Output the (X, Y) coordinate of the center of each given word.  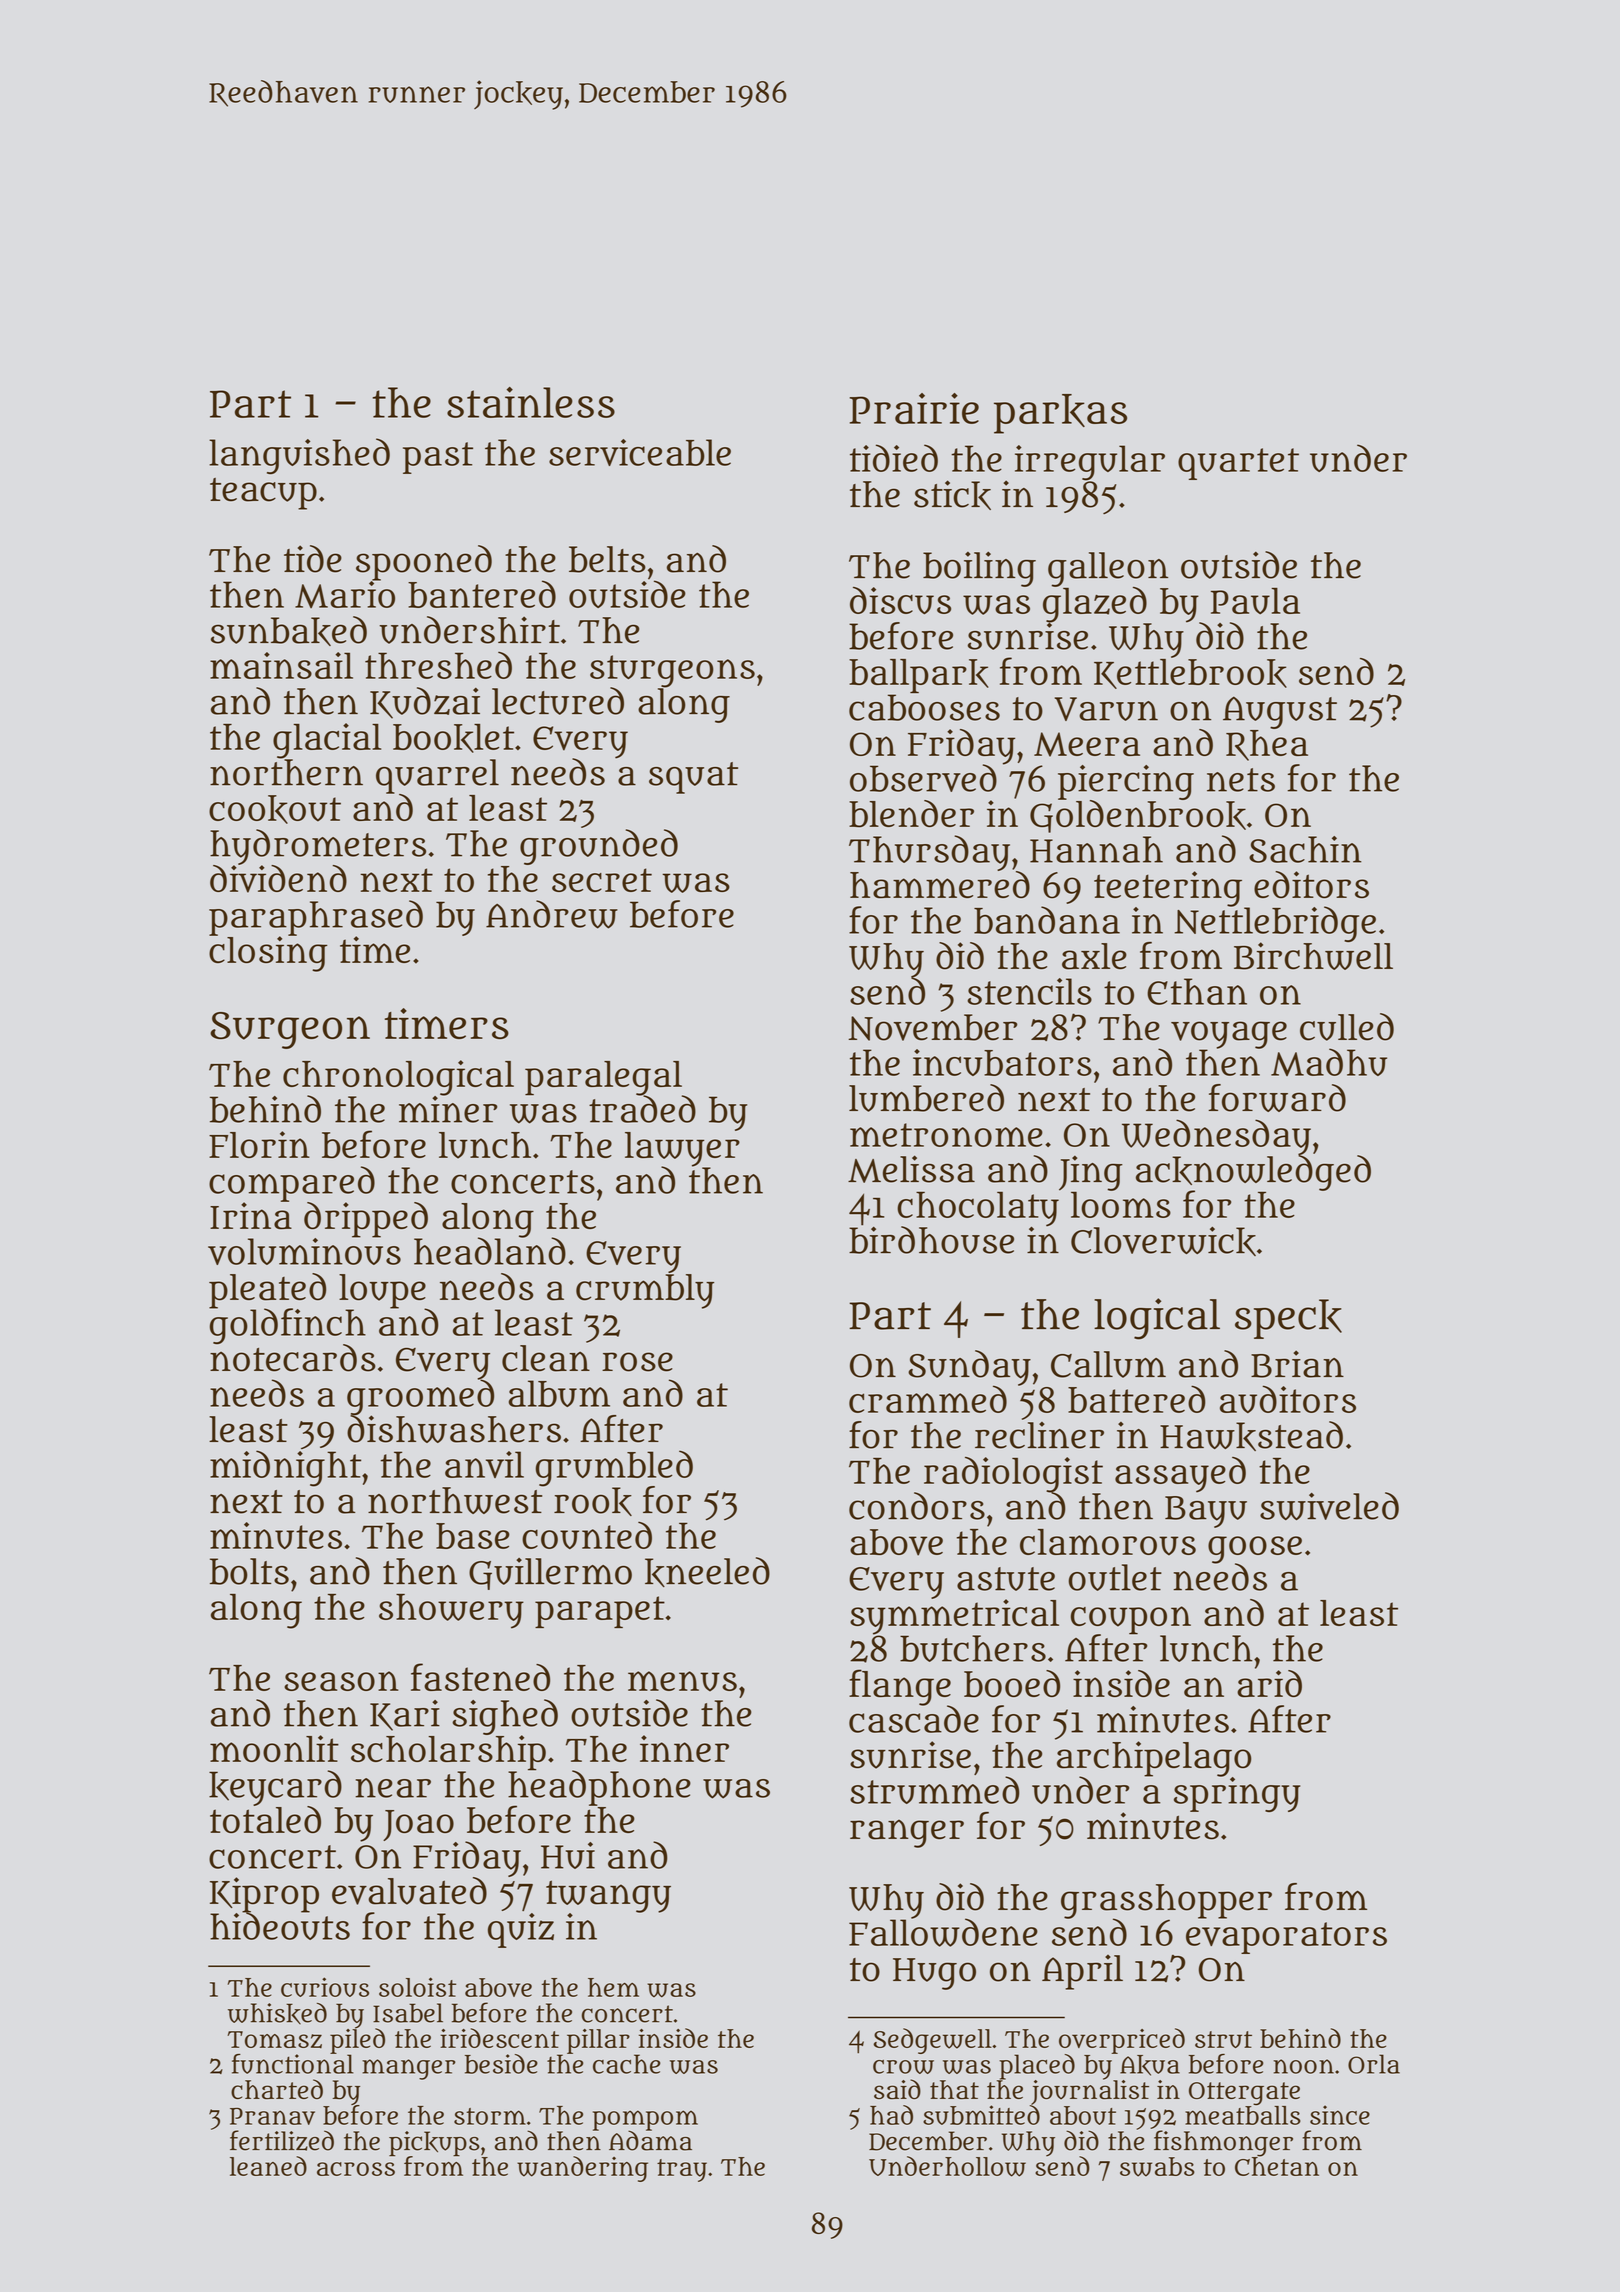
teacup (263, 494)
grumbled (614, 1468)
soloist (417, 1987)
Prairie (914, 408)
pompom (645, 2120)
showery (451, 1611)
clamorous (1108, 1542)
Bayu (1206, 1512)
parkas (1060, 414)
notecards (293, 1358)
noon (1303, 2066)
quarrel (437, 776)
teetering (1168, 889)
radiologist (1013, 1474)
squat (693, 778)
